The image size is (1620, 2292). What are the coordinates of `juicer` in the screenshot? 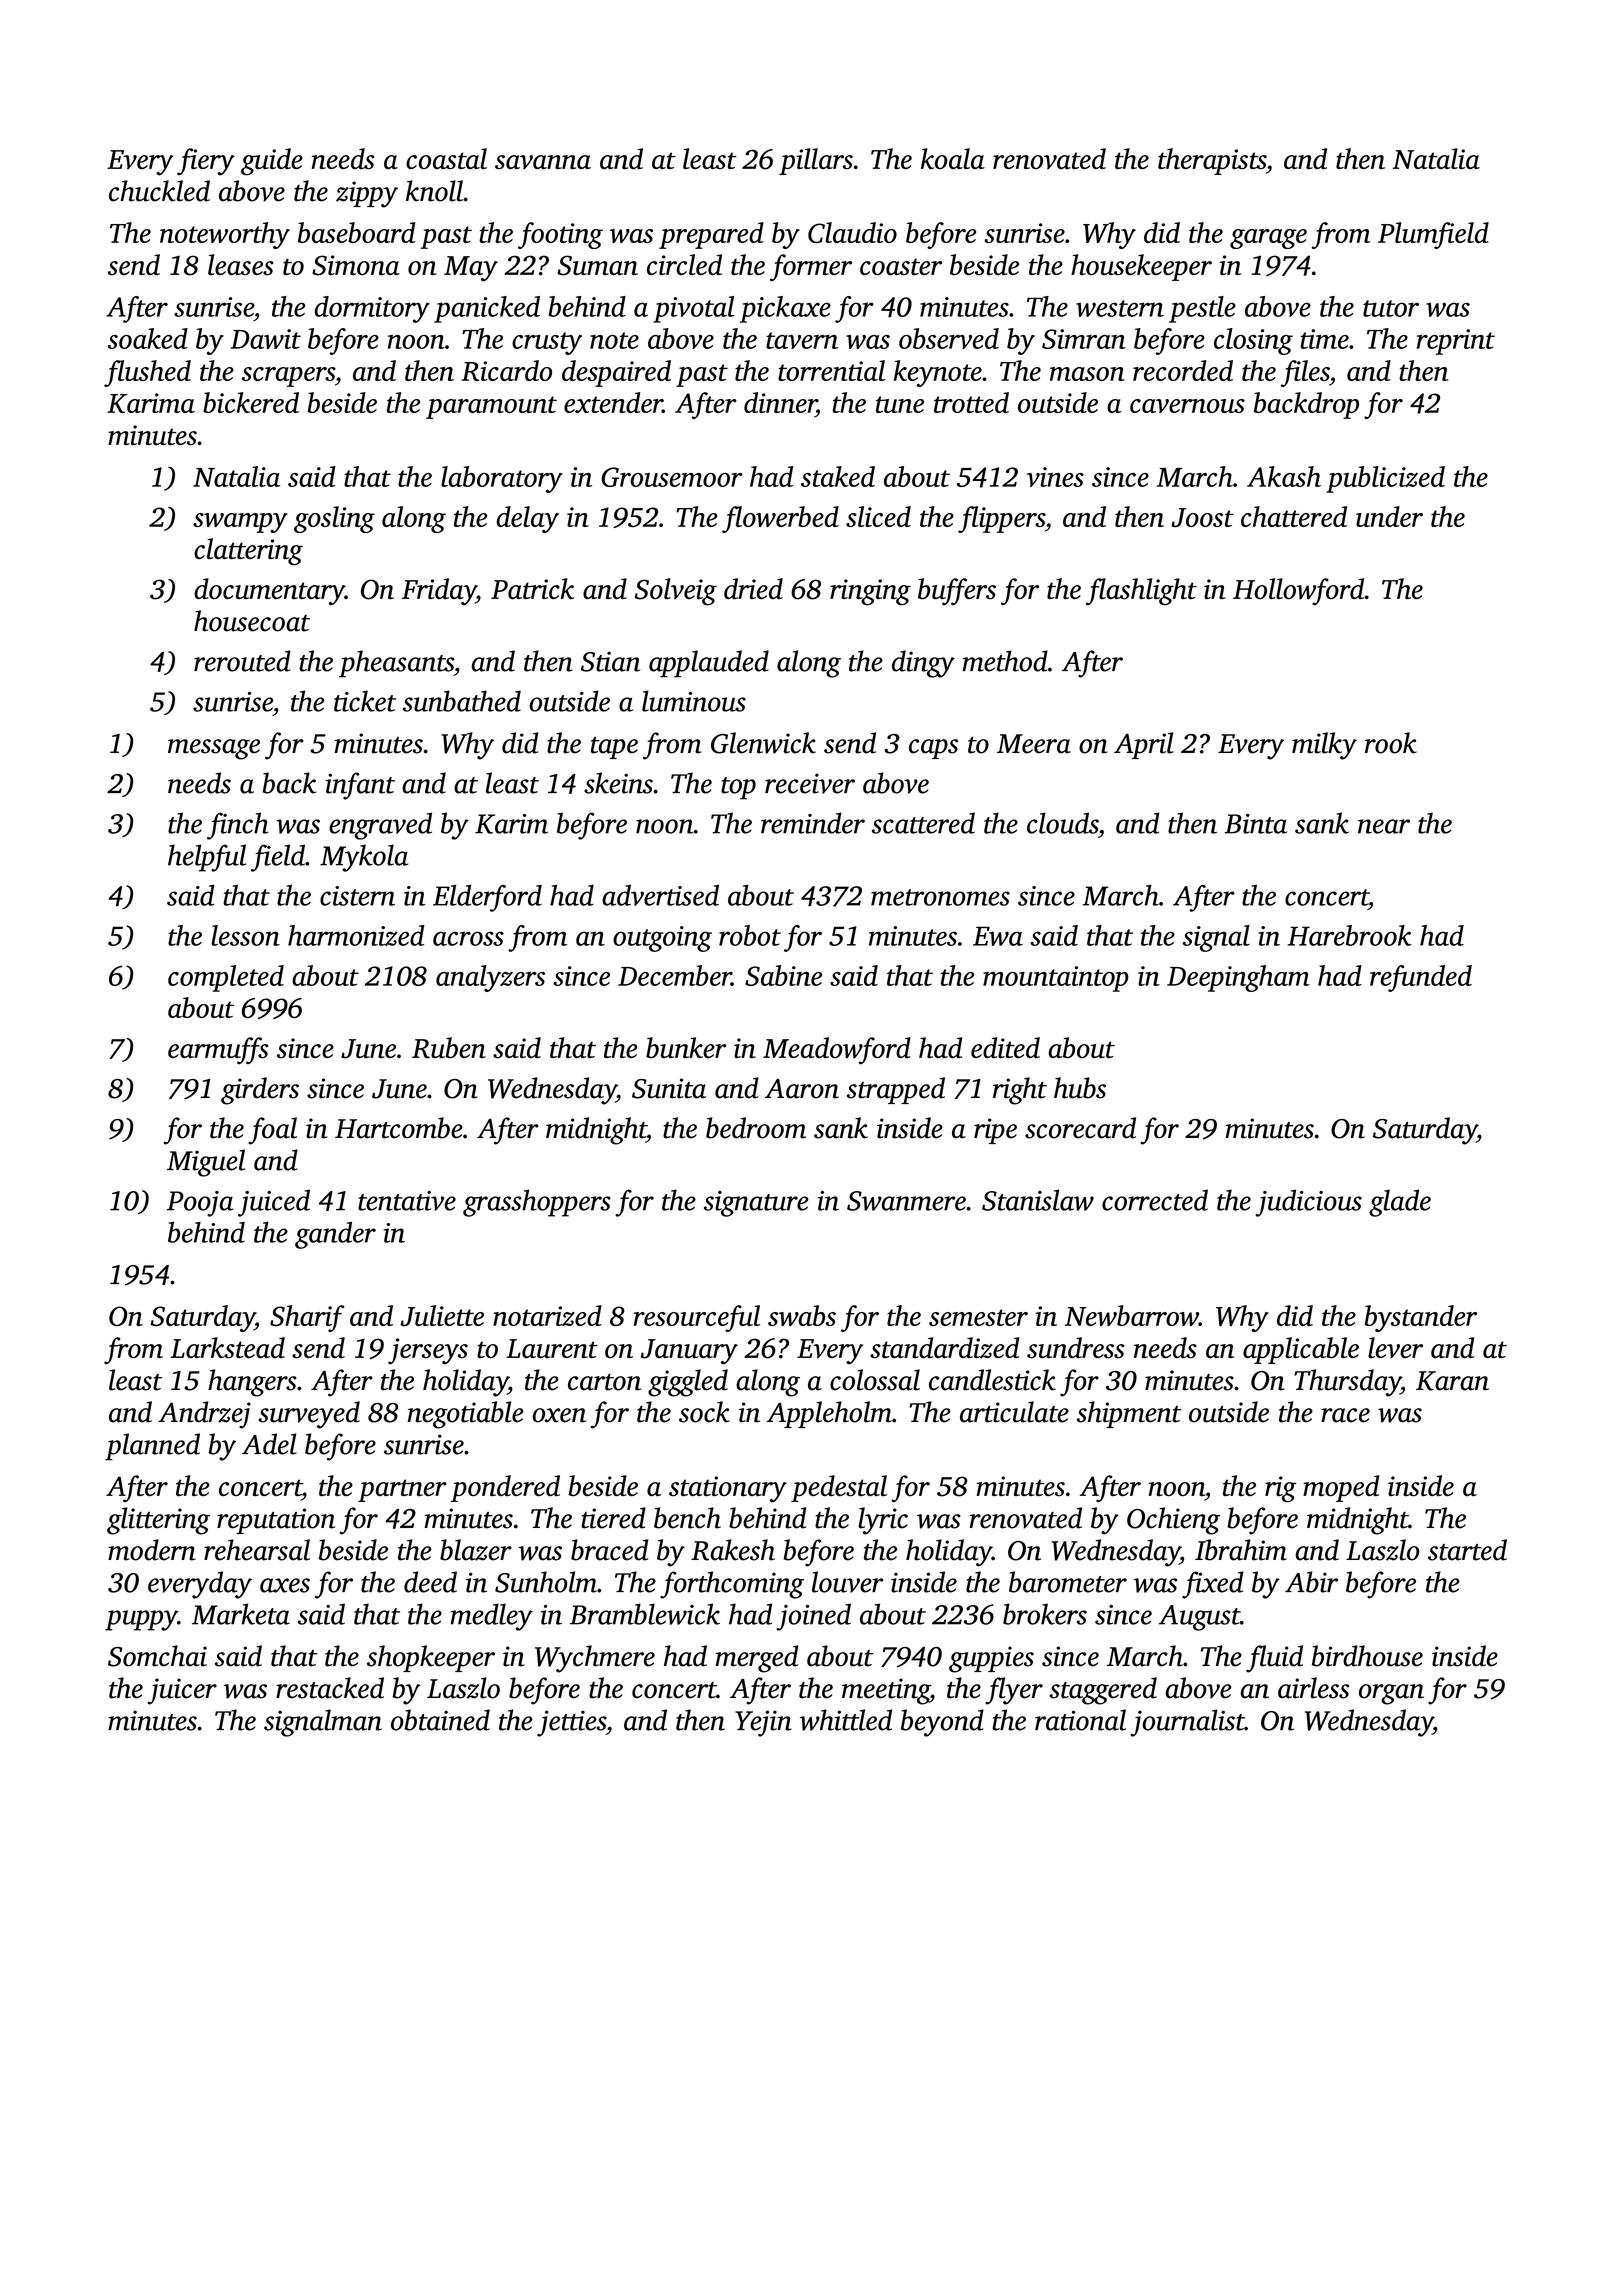 It's located at (182, 1691).
